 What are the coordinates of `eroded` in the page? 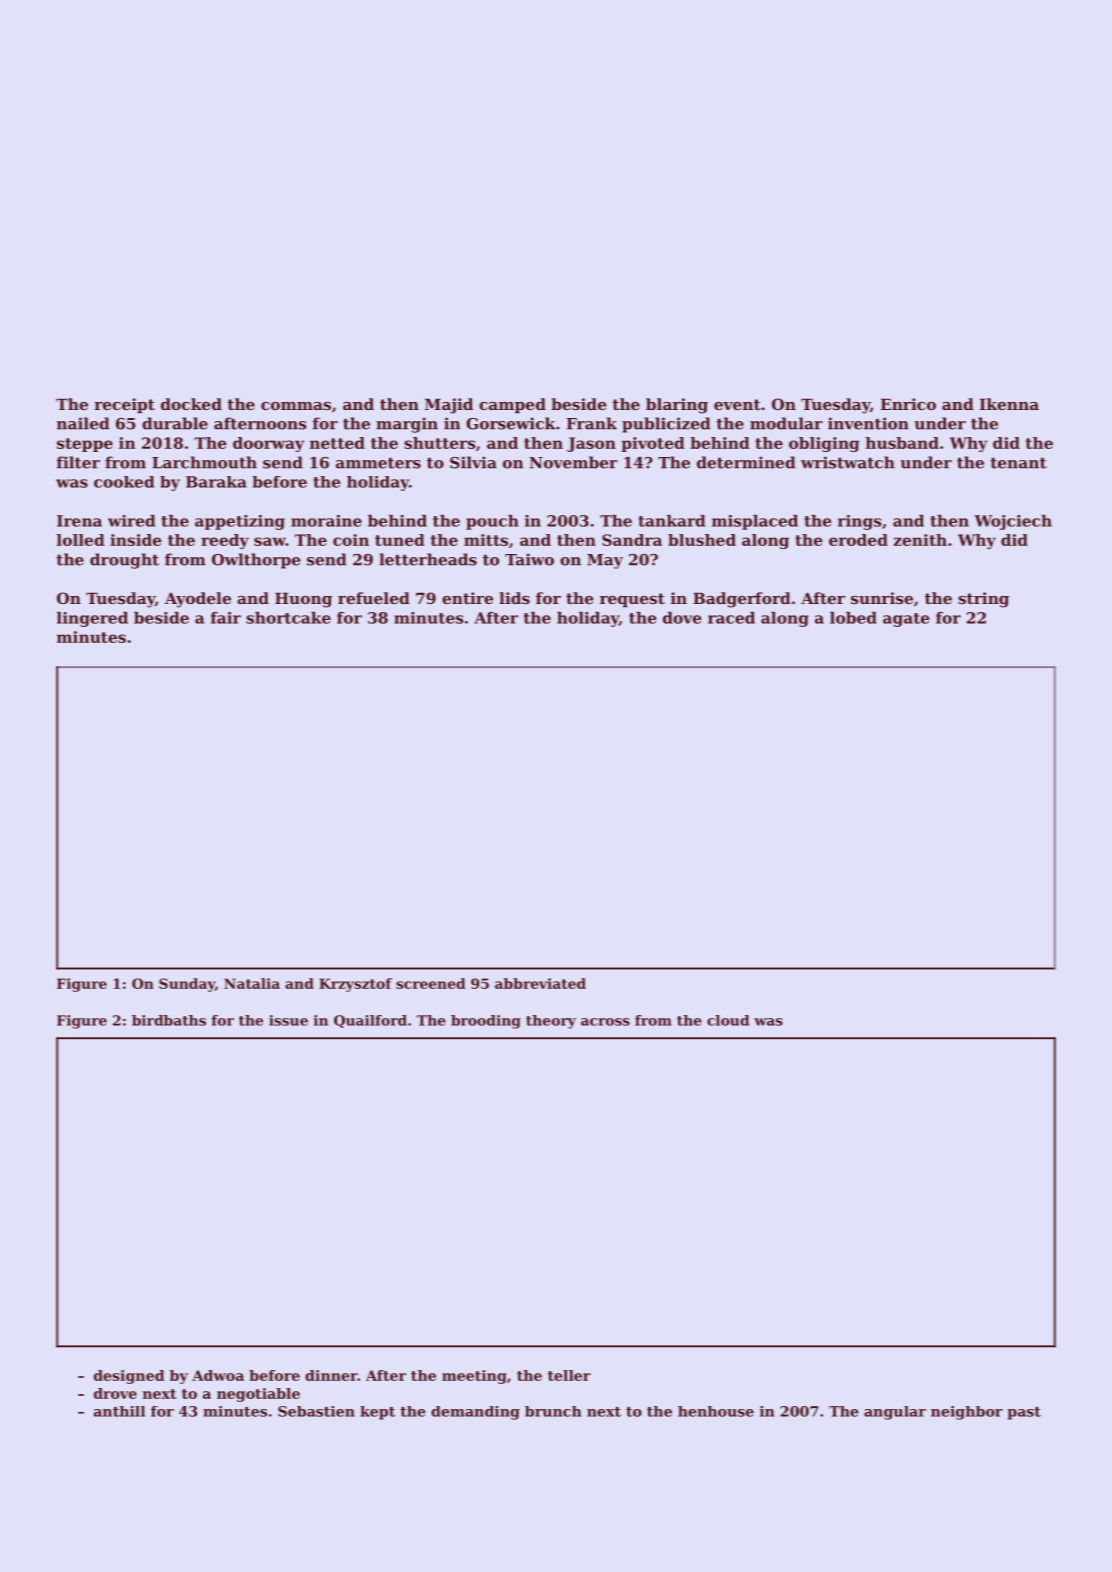 It's located at (858, 540).
